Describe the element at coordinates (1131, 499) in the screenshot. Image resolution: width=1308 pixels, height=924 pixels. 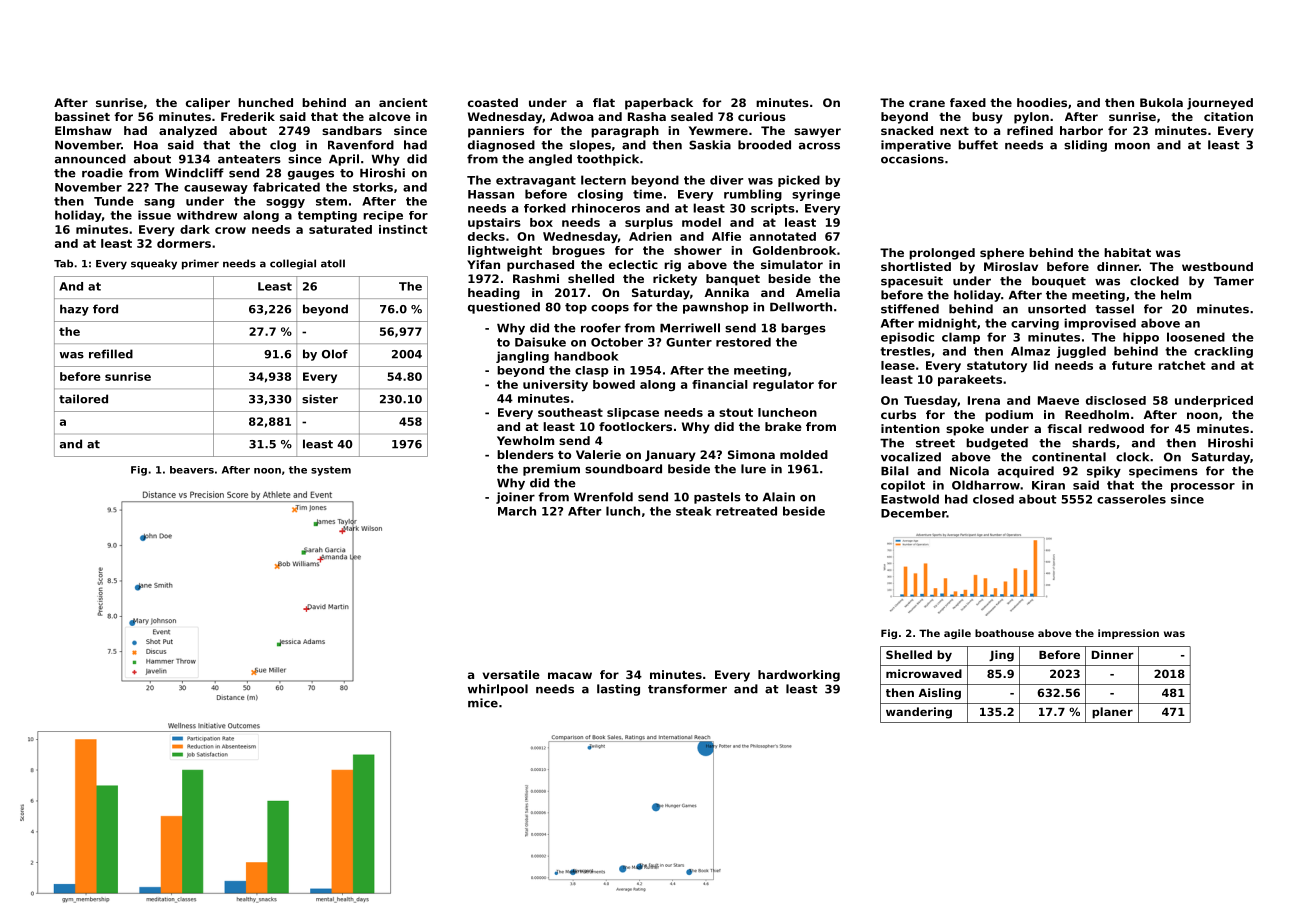
I see `casseroles` at that location.
